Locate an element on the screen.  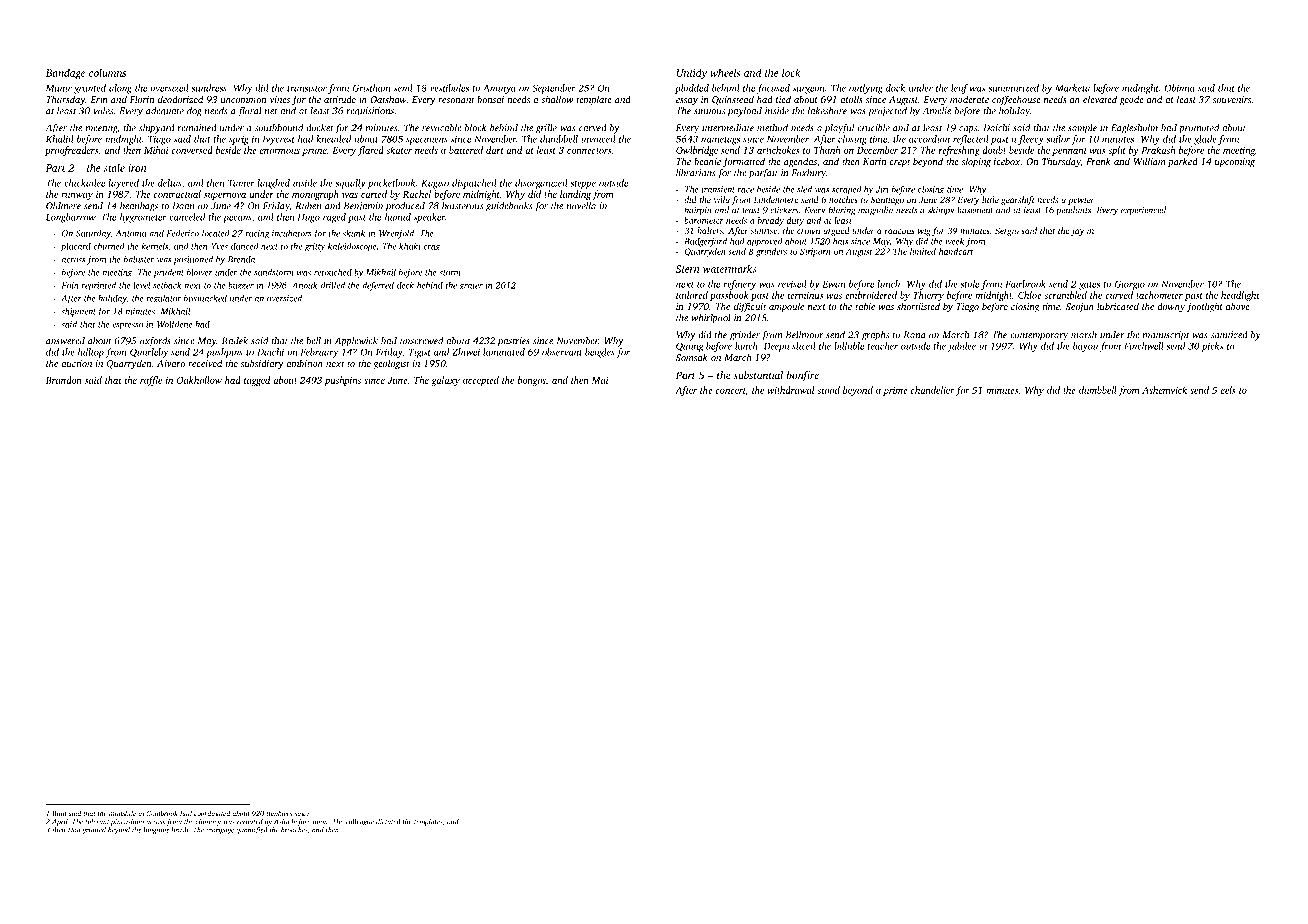
colleague is located at coordinates (360, 822).
